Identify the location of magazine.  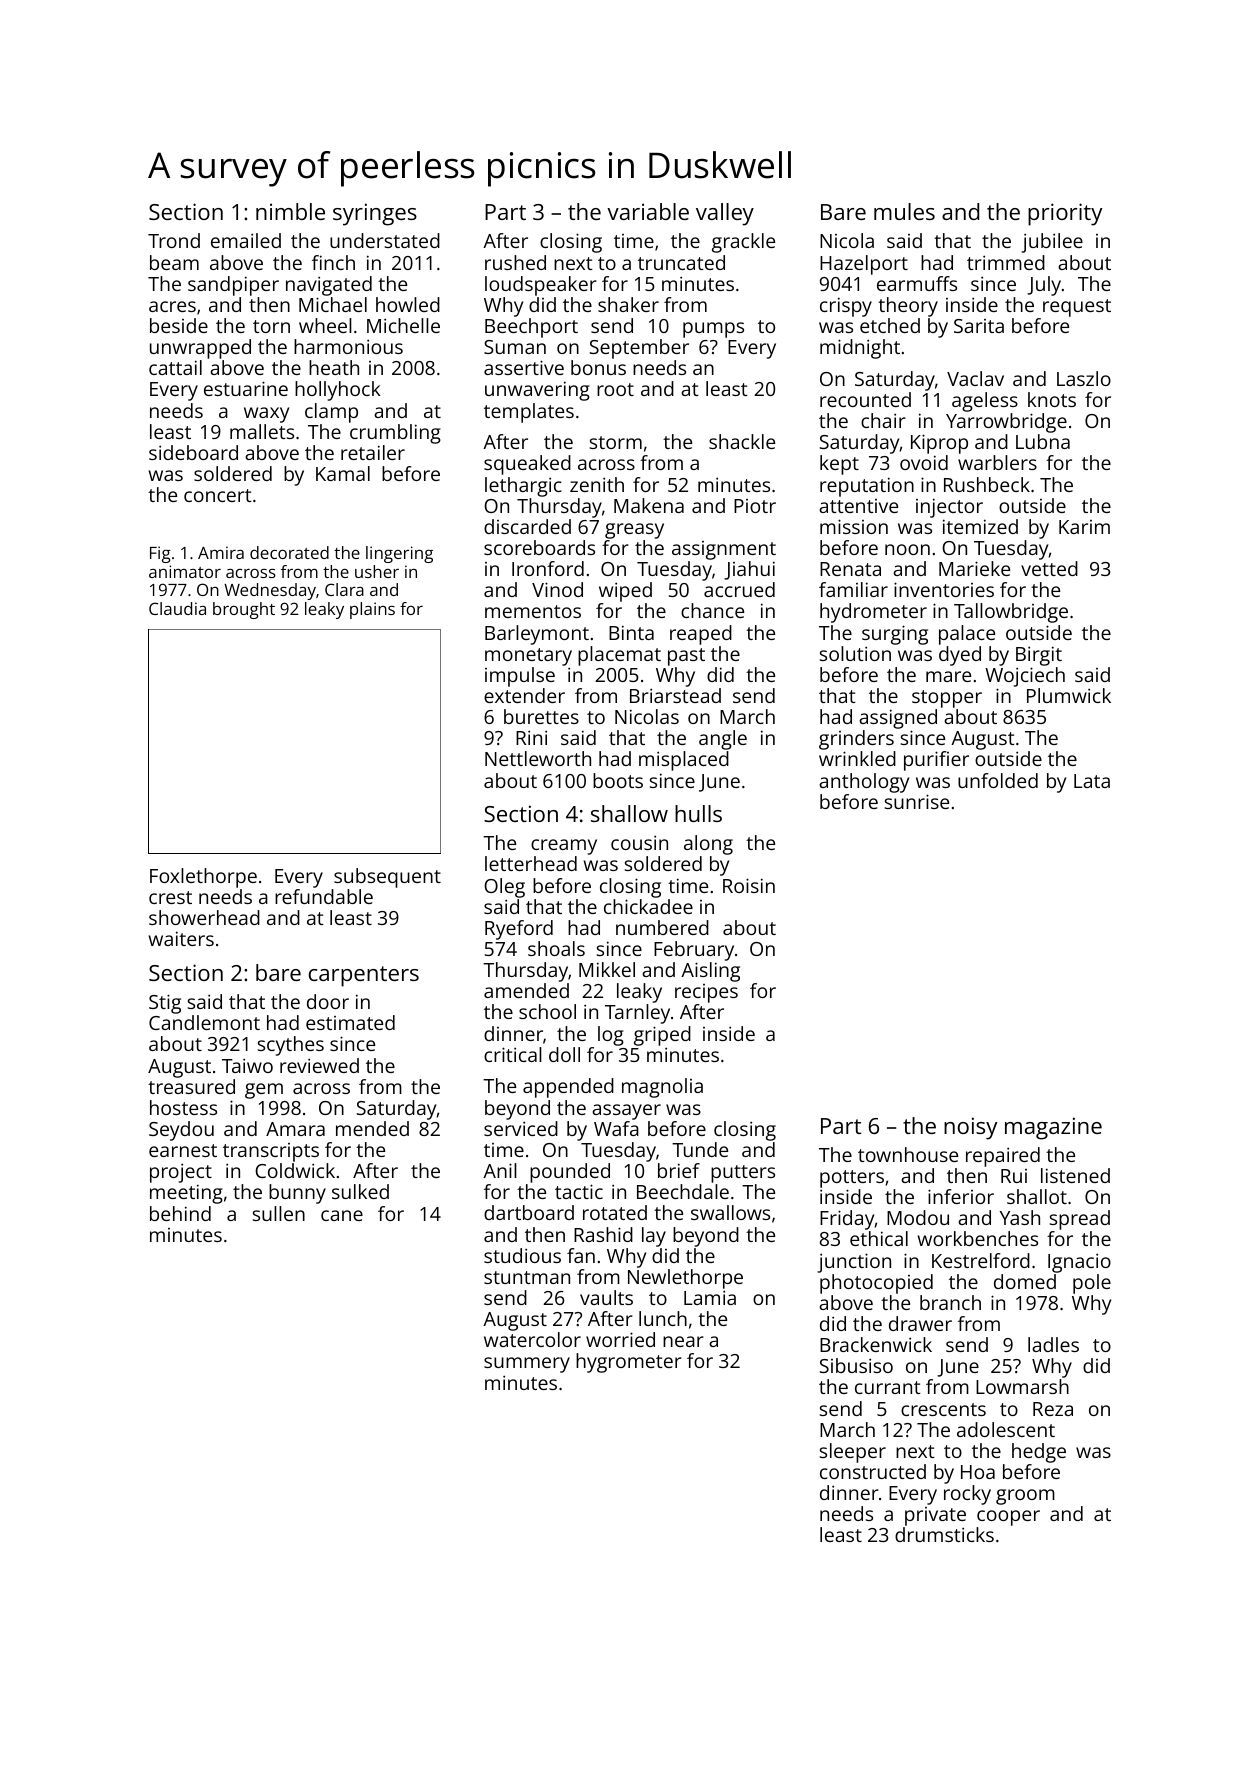
(1053, 1128).
